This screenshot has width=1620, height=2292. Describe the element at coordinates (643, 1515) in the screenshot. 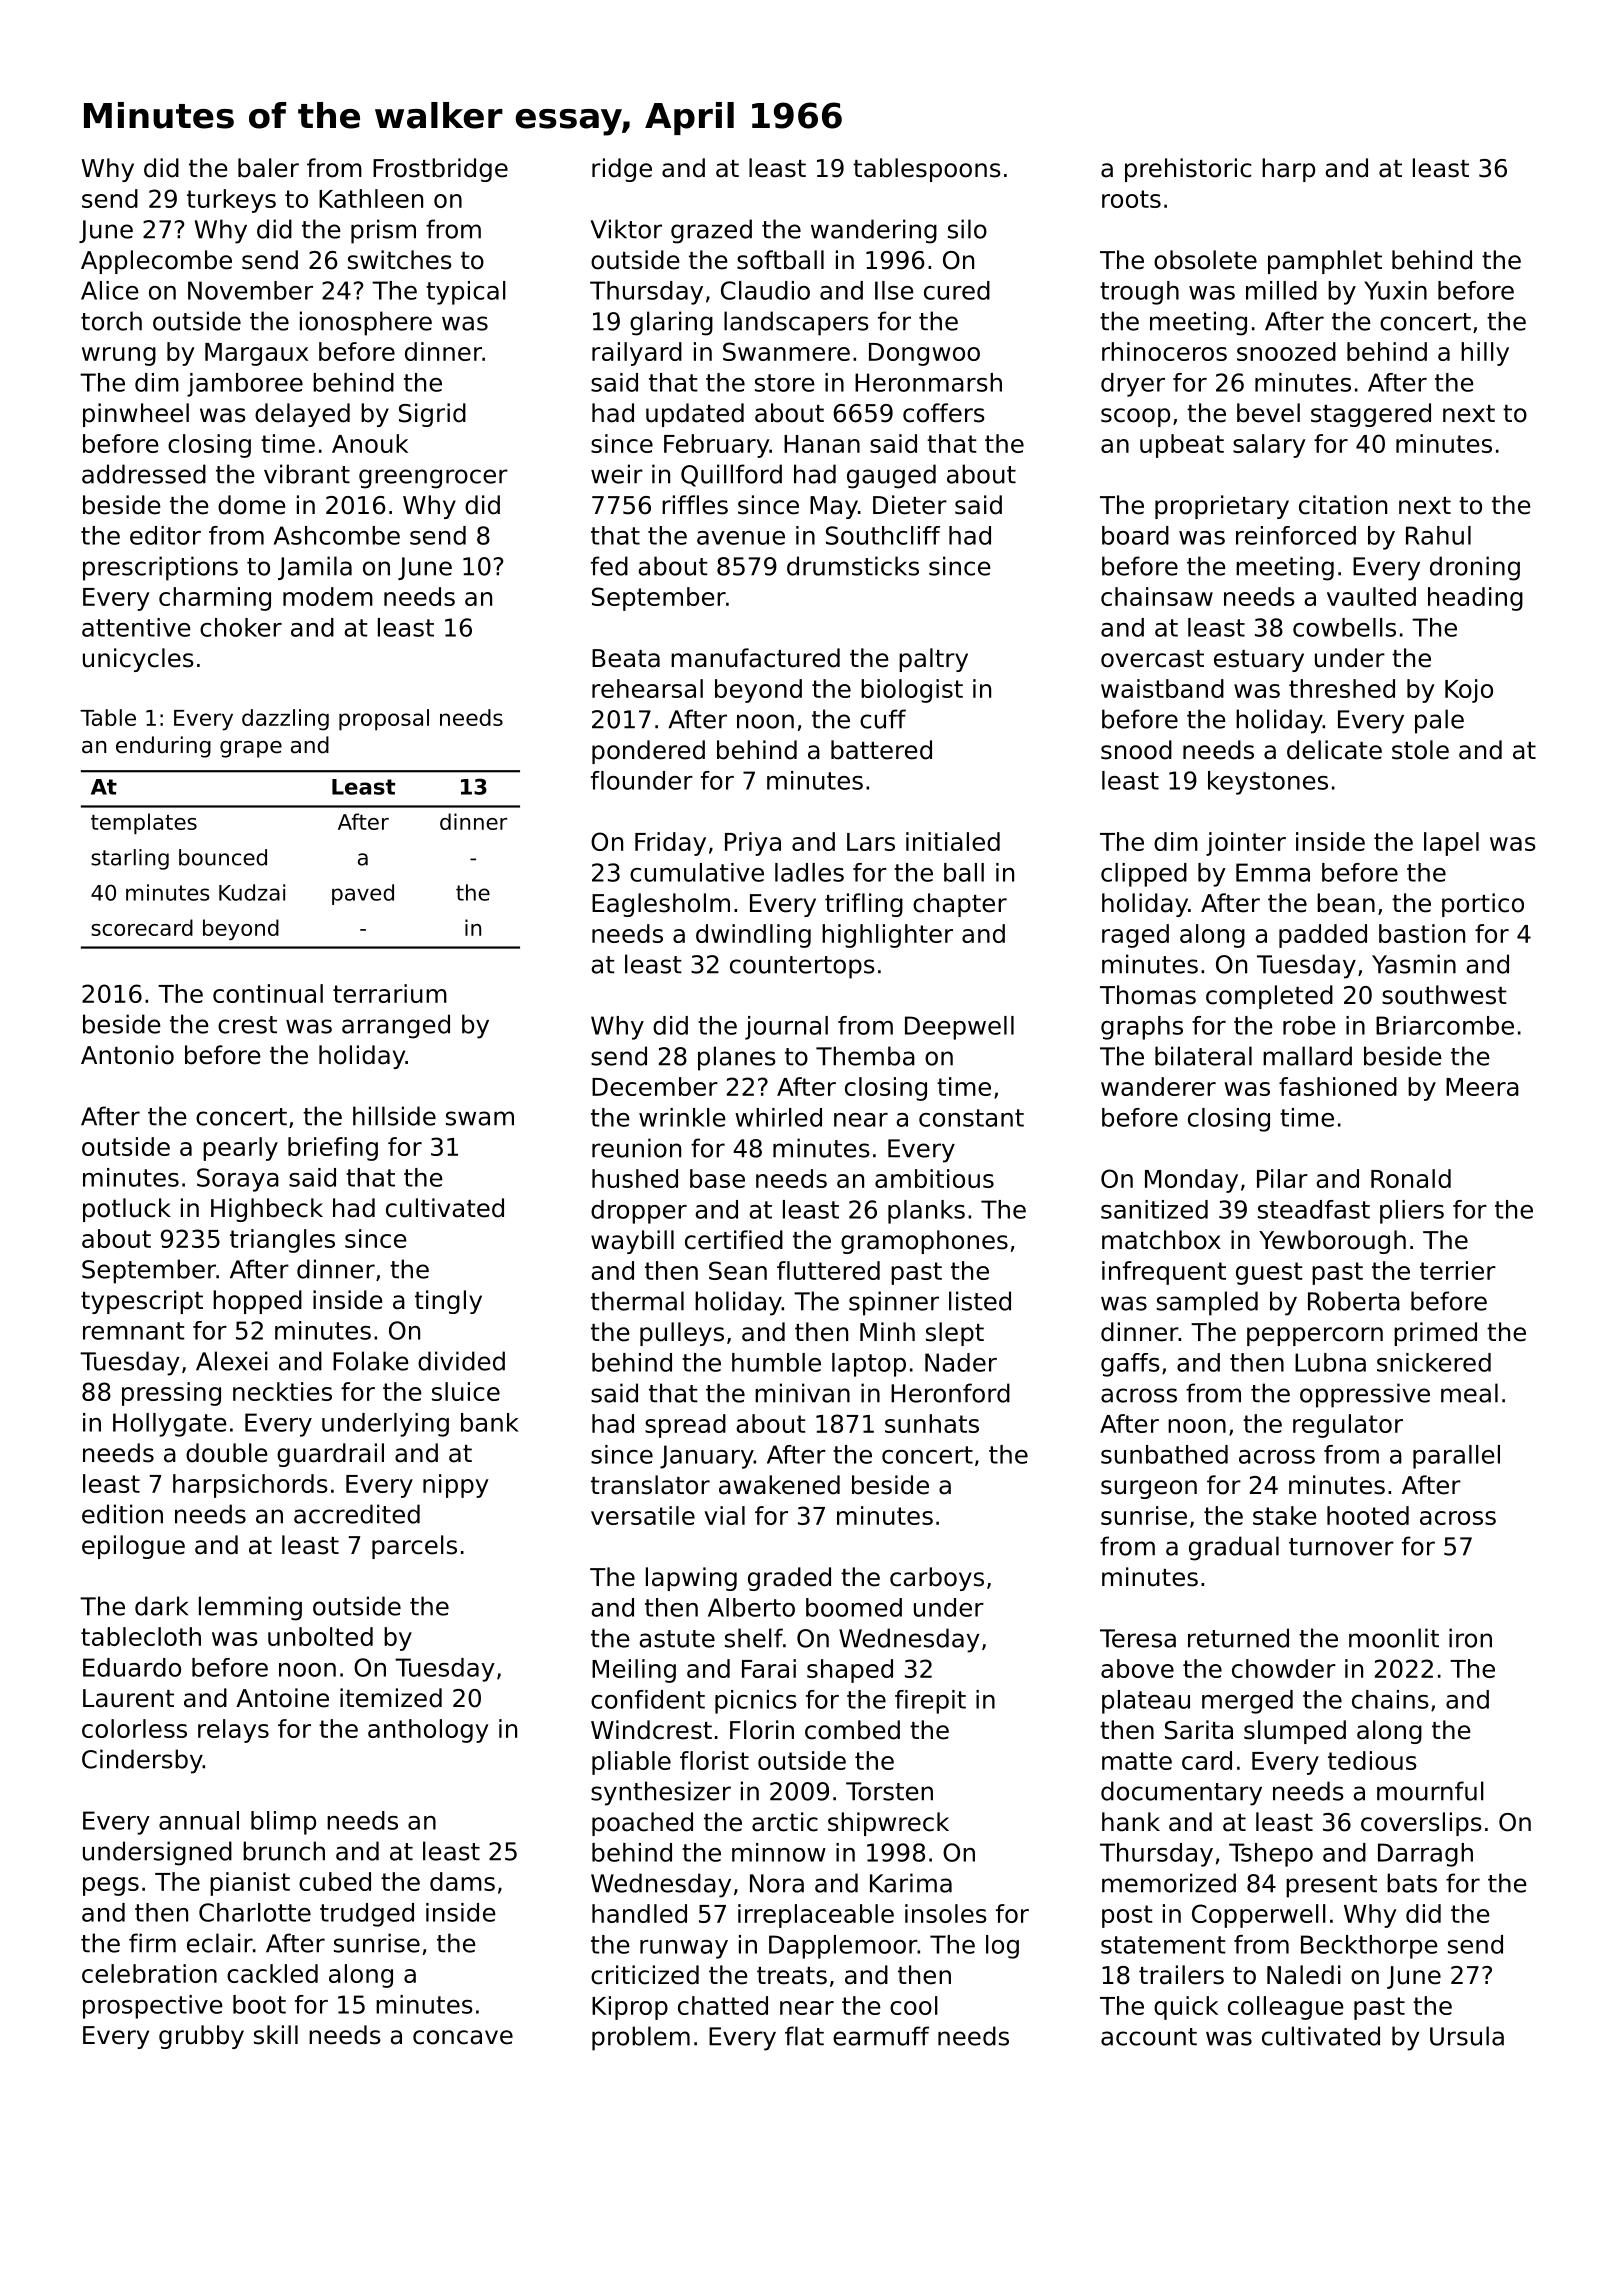

I see `versatile` at that location.
